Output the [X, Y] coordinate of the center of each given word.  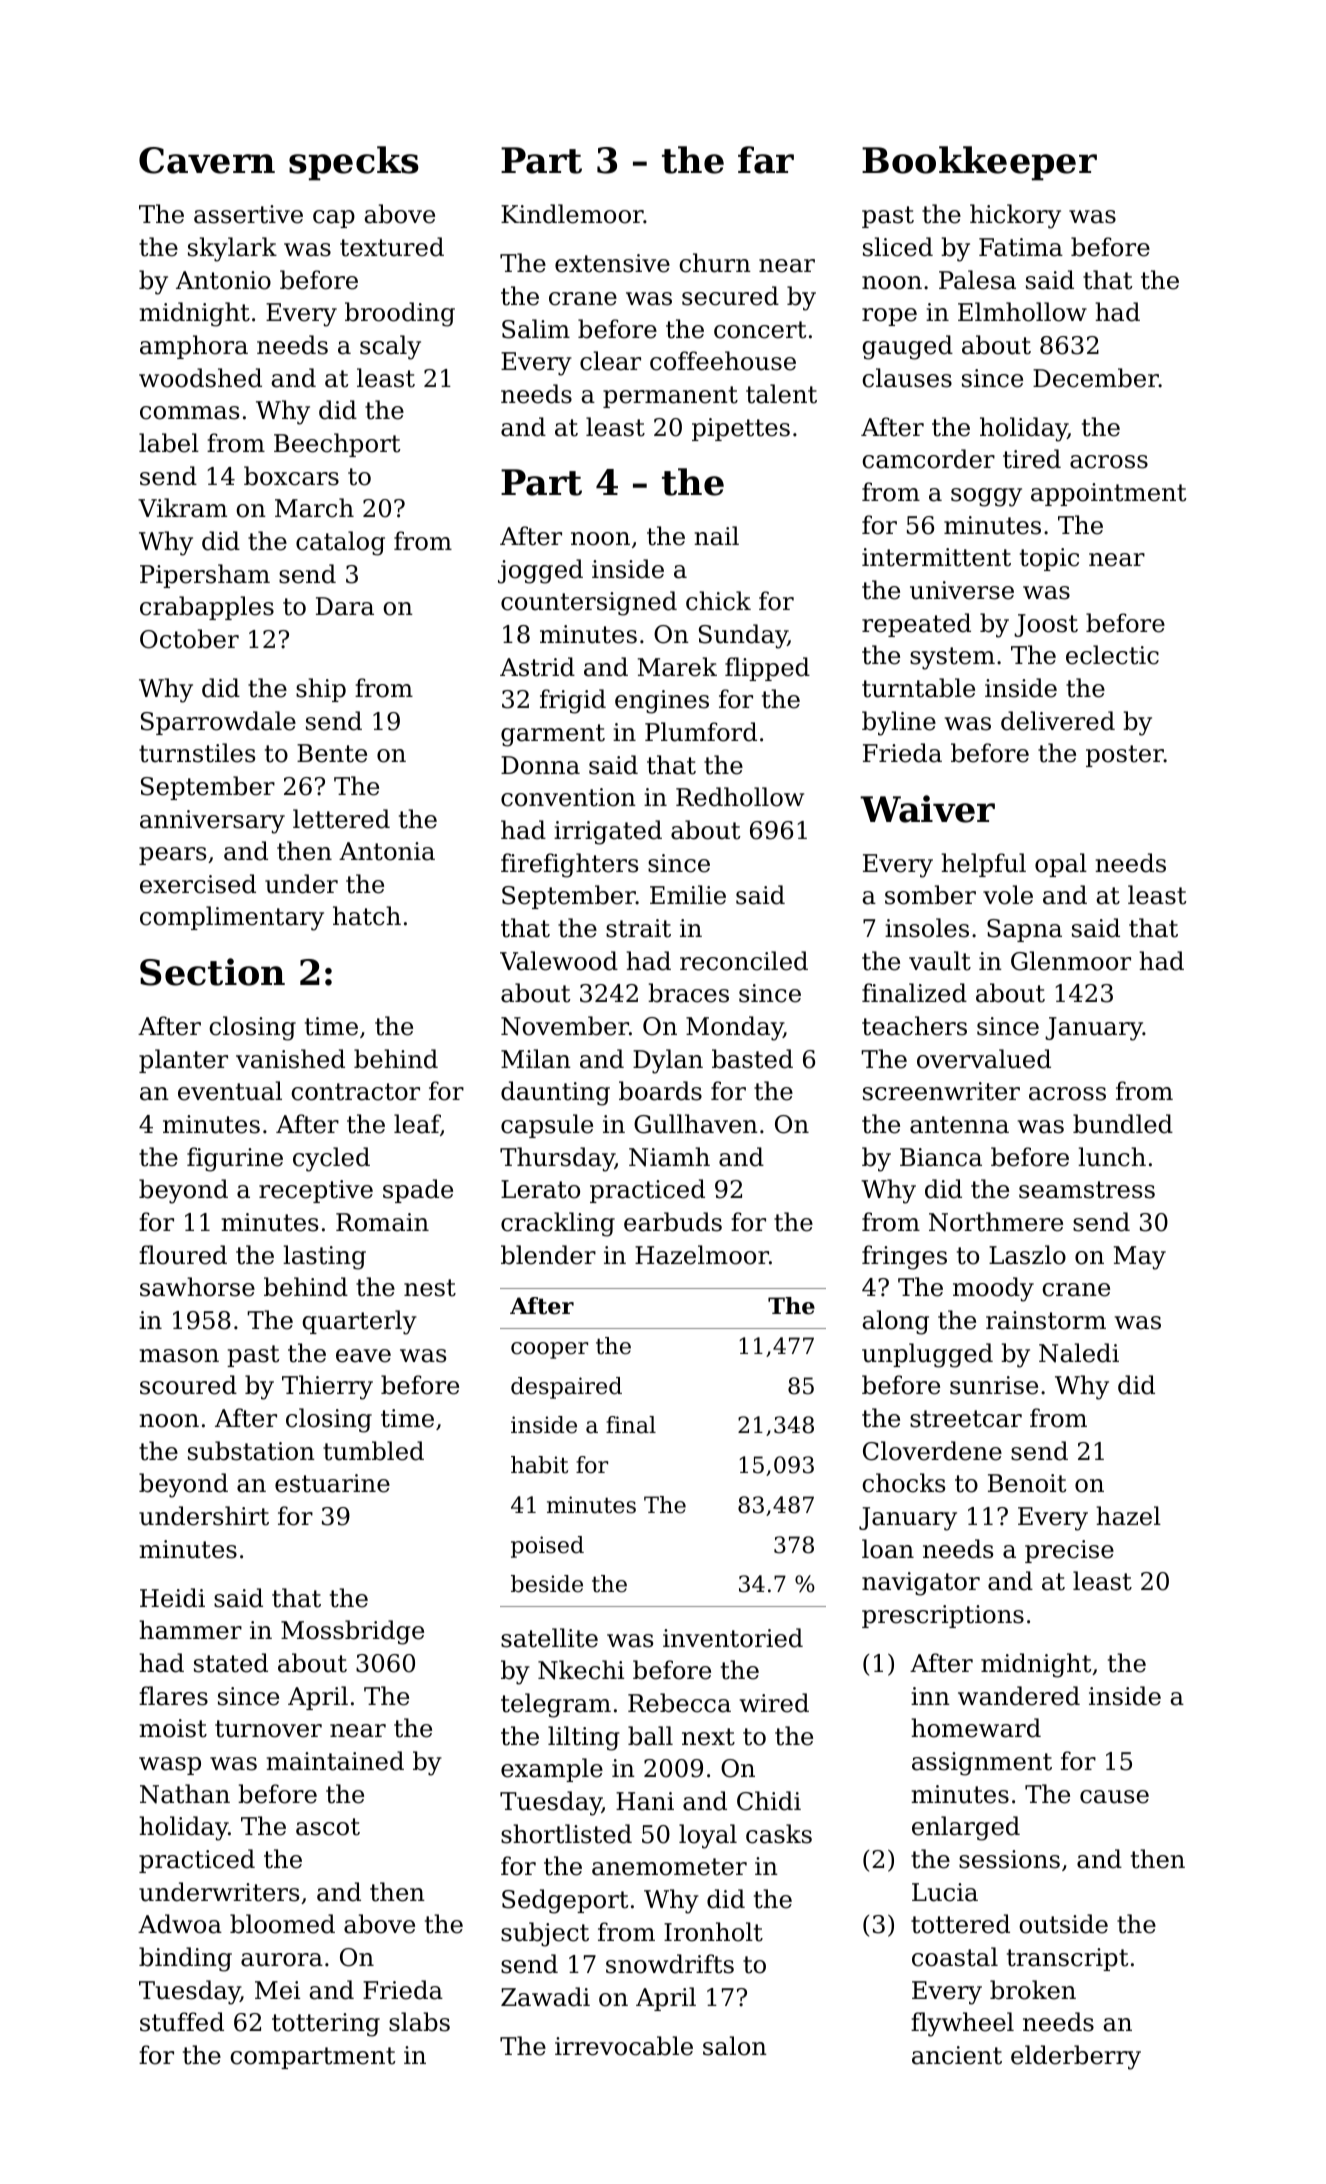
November [565, 1026]
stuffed [182, 2022]
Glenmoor [1071, 961]
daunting [555, 1093]
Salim [536, 329]
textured [392, 247]
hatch [367, 916]
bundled [1123, 1124]
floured [183, 1255]
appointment [1108, 494]
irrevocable [624, 2046]
